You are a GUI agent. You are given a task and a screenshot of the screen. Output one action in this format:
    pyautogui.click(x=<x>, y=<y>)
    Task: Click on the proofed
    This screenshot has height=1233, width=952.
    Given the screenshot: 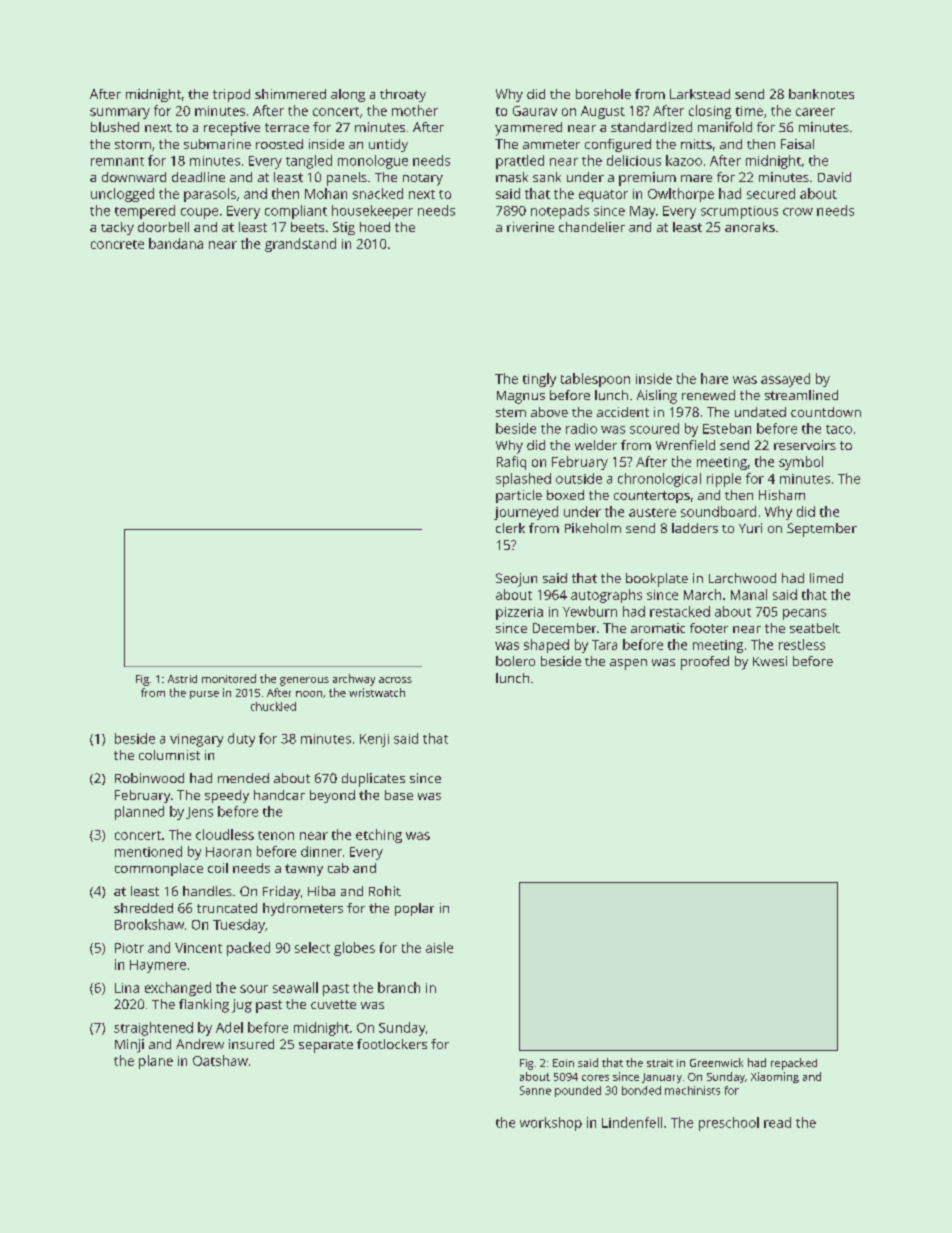 What is the action you would take?
    pyautogui.click(x=705, y=663)
